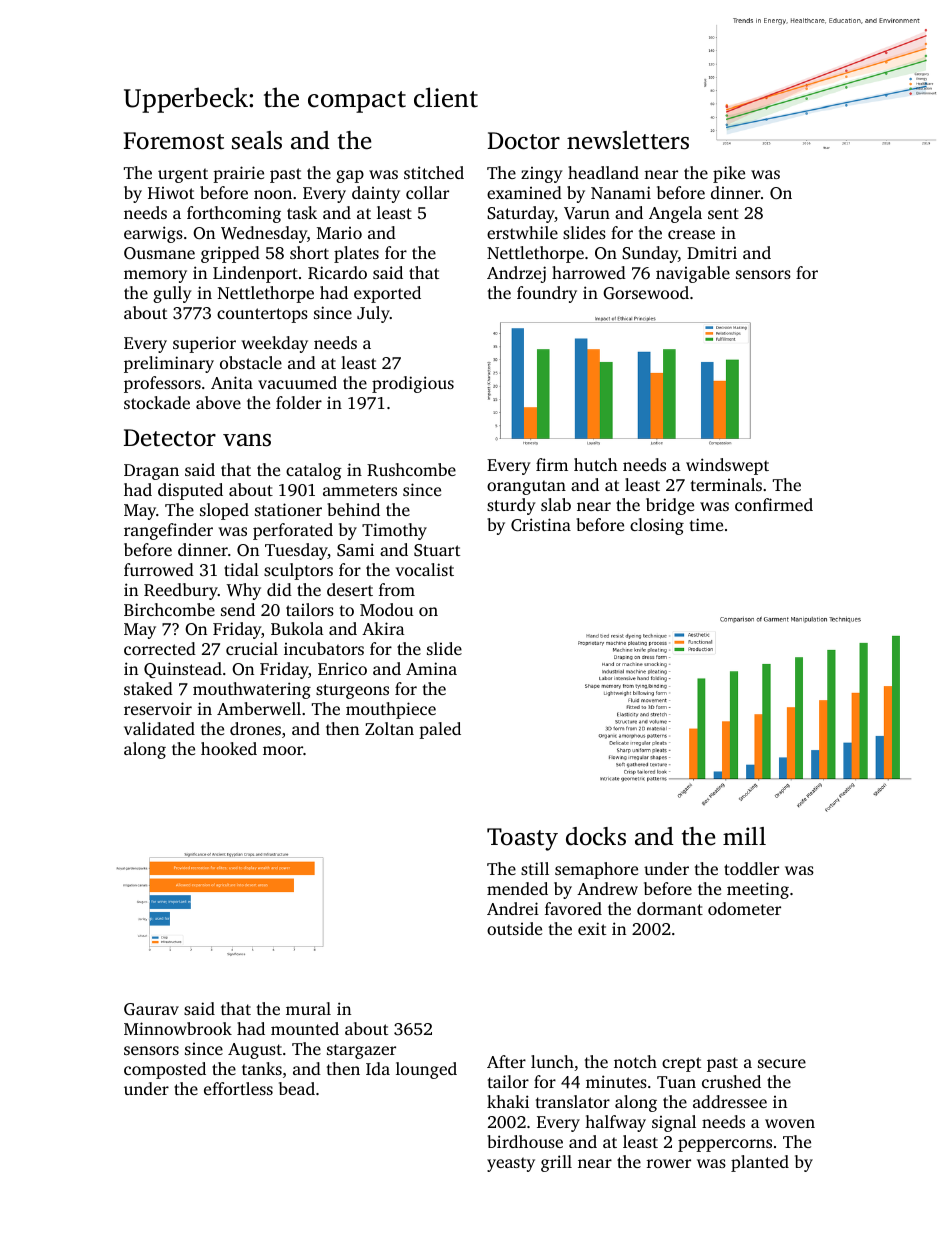 The height and width of the document is (1233, 952). Describe the element at coordinates (513, 908) in the document. I see `Andrei` at that location.
